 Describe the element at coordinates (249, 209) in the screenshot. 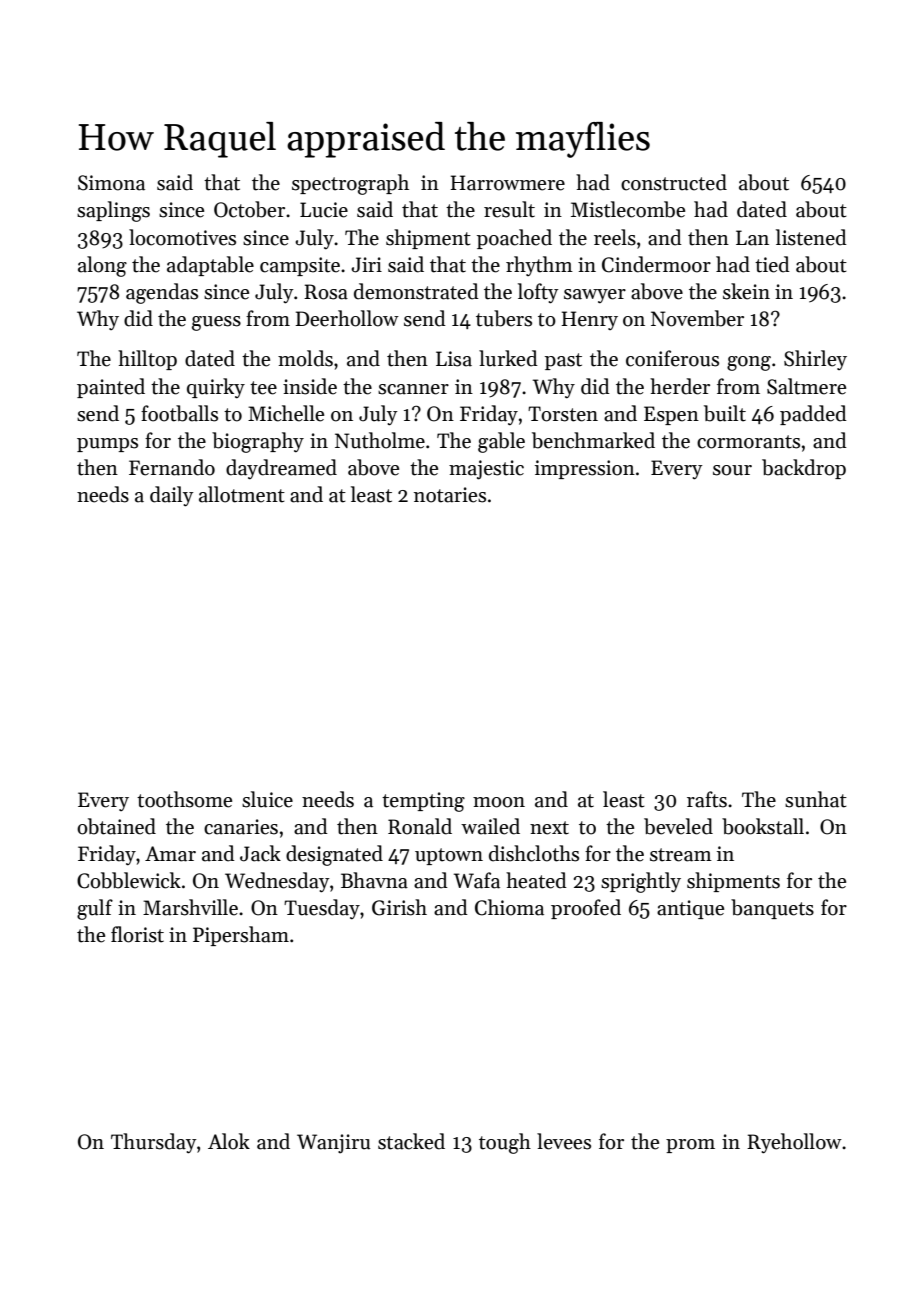

I see `October` at that location.
